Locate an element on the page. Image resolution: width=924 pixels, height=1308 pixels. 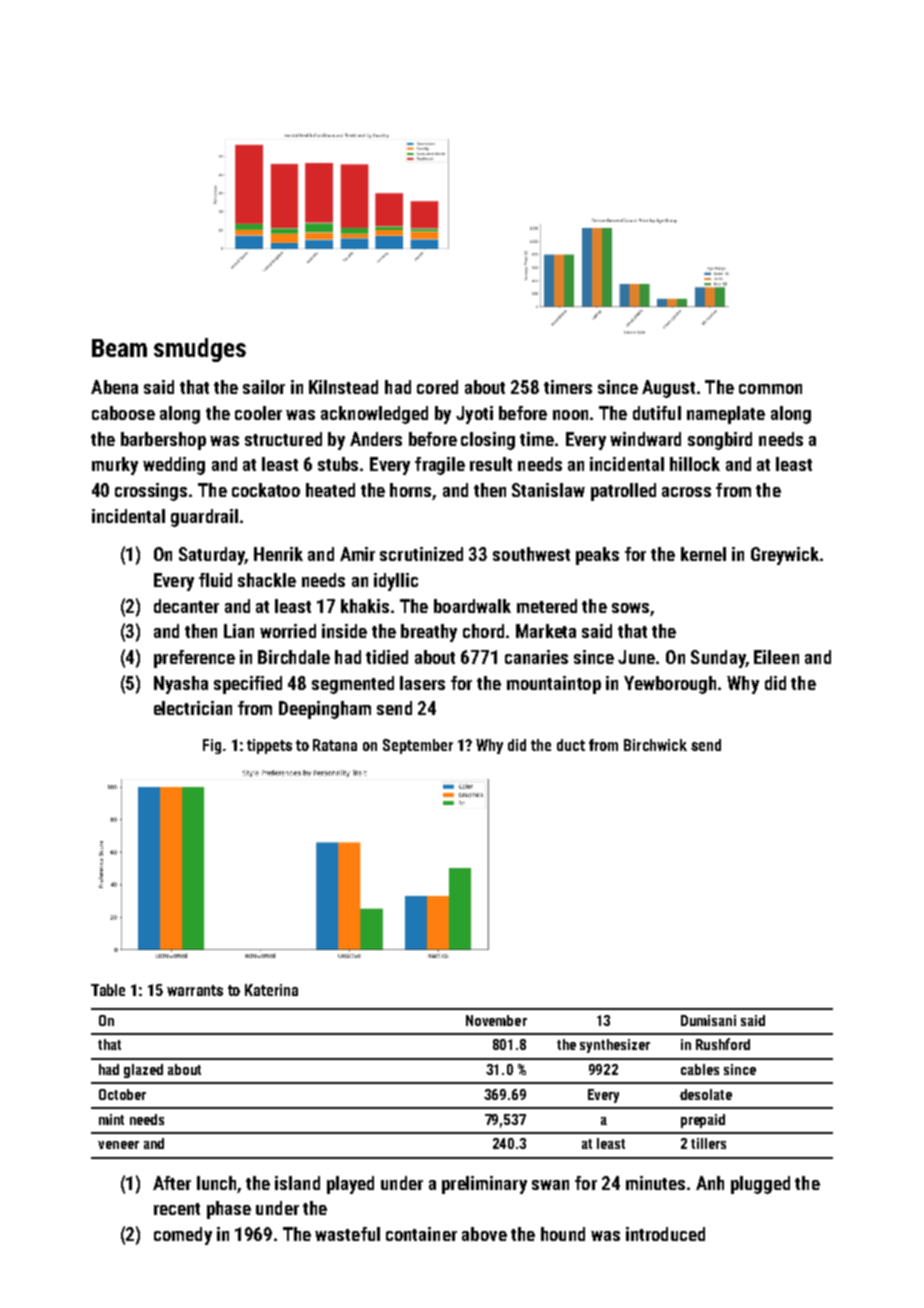
Dumisani is located at coordinates (708, 1020).
